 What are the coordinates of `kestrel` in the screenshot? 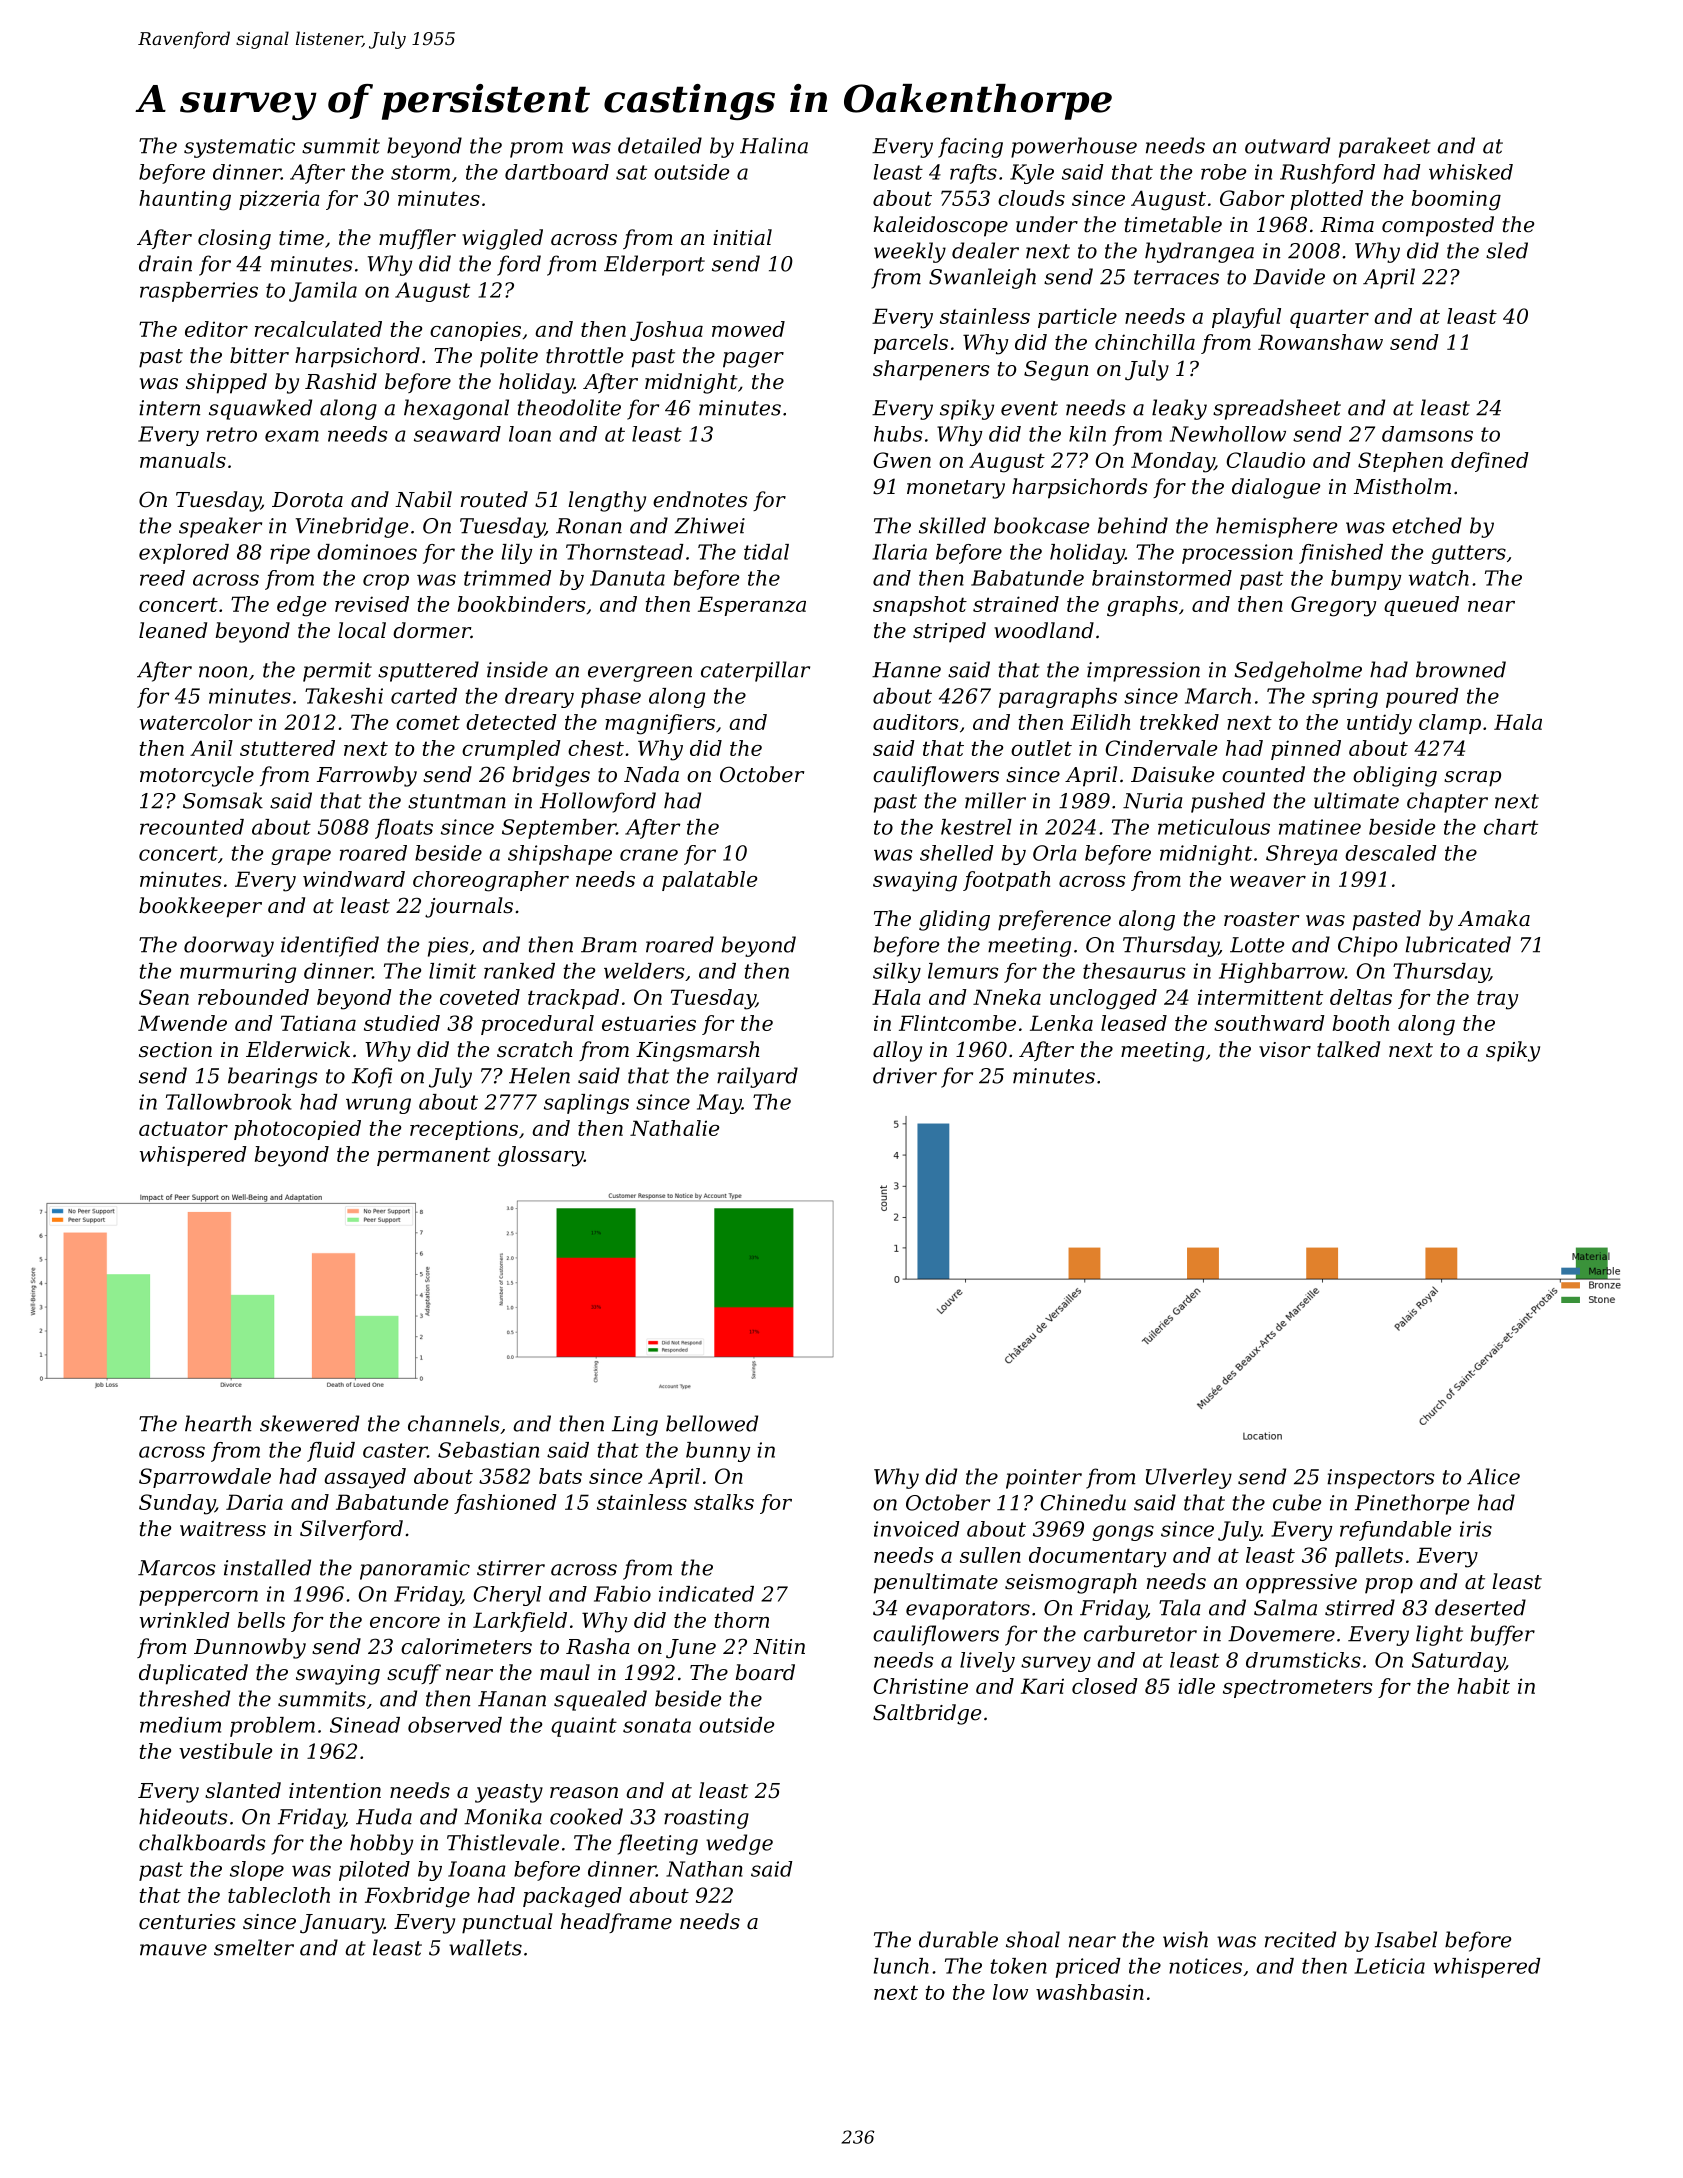 It's located at (976, 827).
